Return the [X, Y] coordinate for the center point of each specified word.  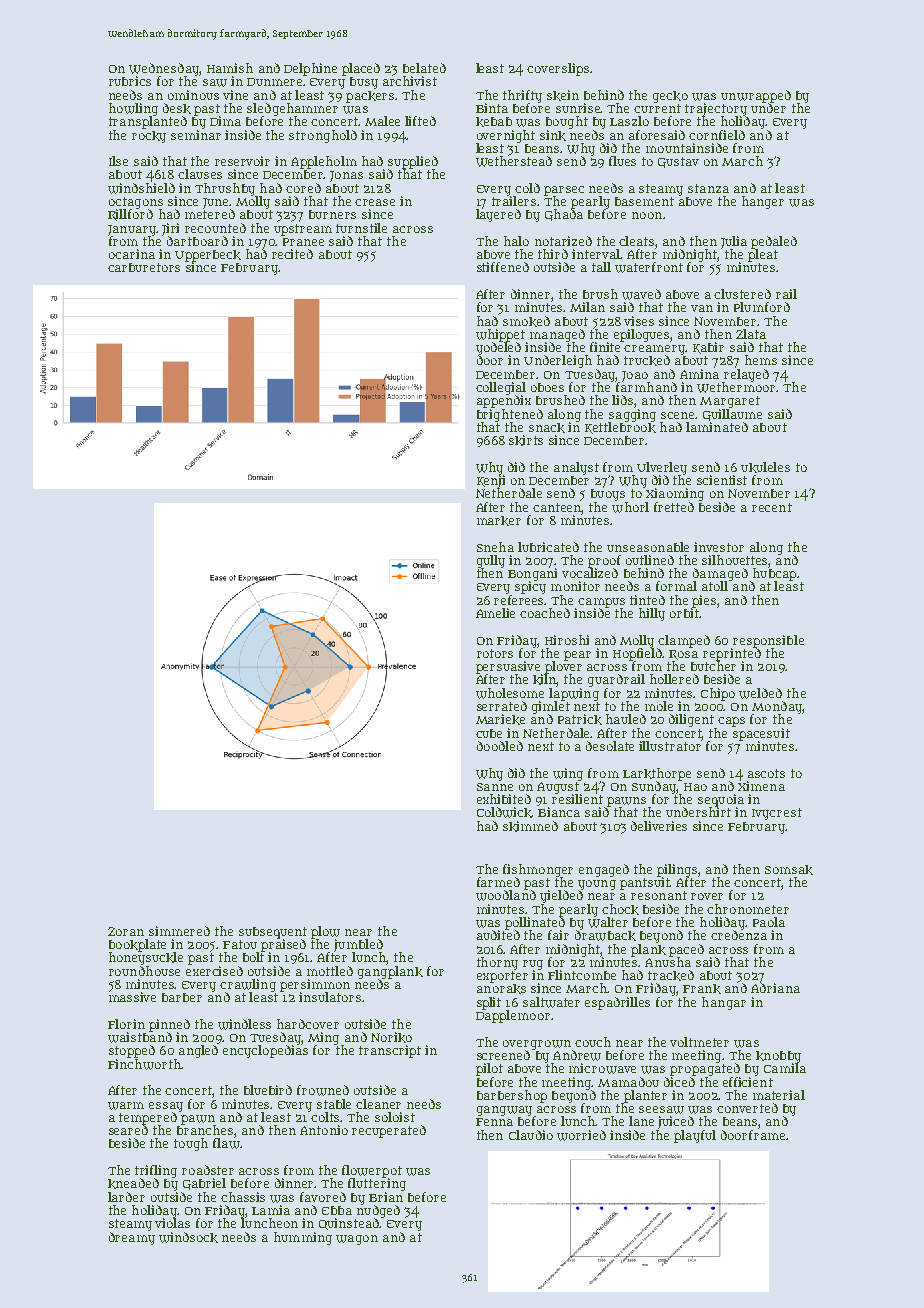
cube [489, 733]
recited [292, 254]
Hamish [230, 68]
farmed [498, 882]
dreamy [132, 1238]
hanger [763, 202]
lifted [420, 121]
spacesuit [761, 734]
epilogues [641, 335]
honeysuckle [146, 959]
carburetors [144, 267]
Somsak [789, 870]
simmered [179, 931]
